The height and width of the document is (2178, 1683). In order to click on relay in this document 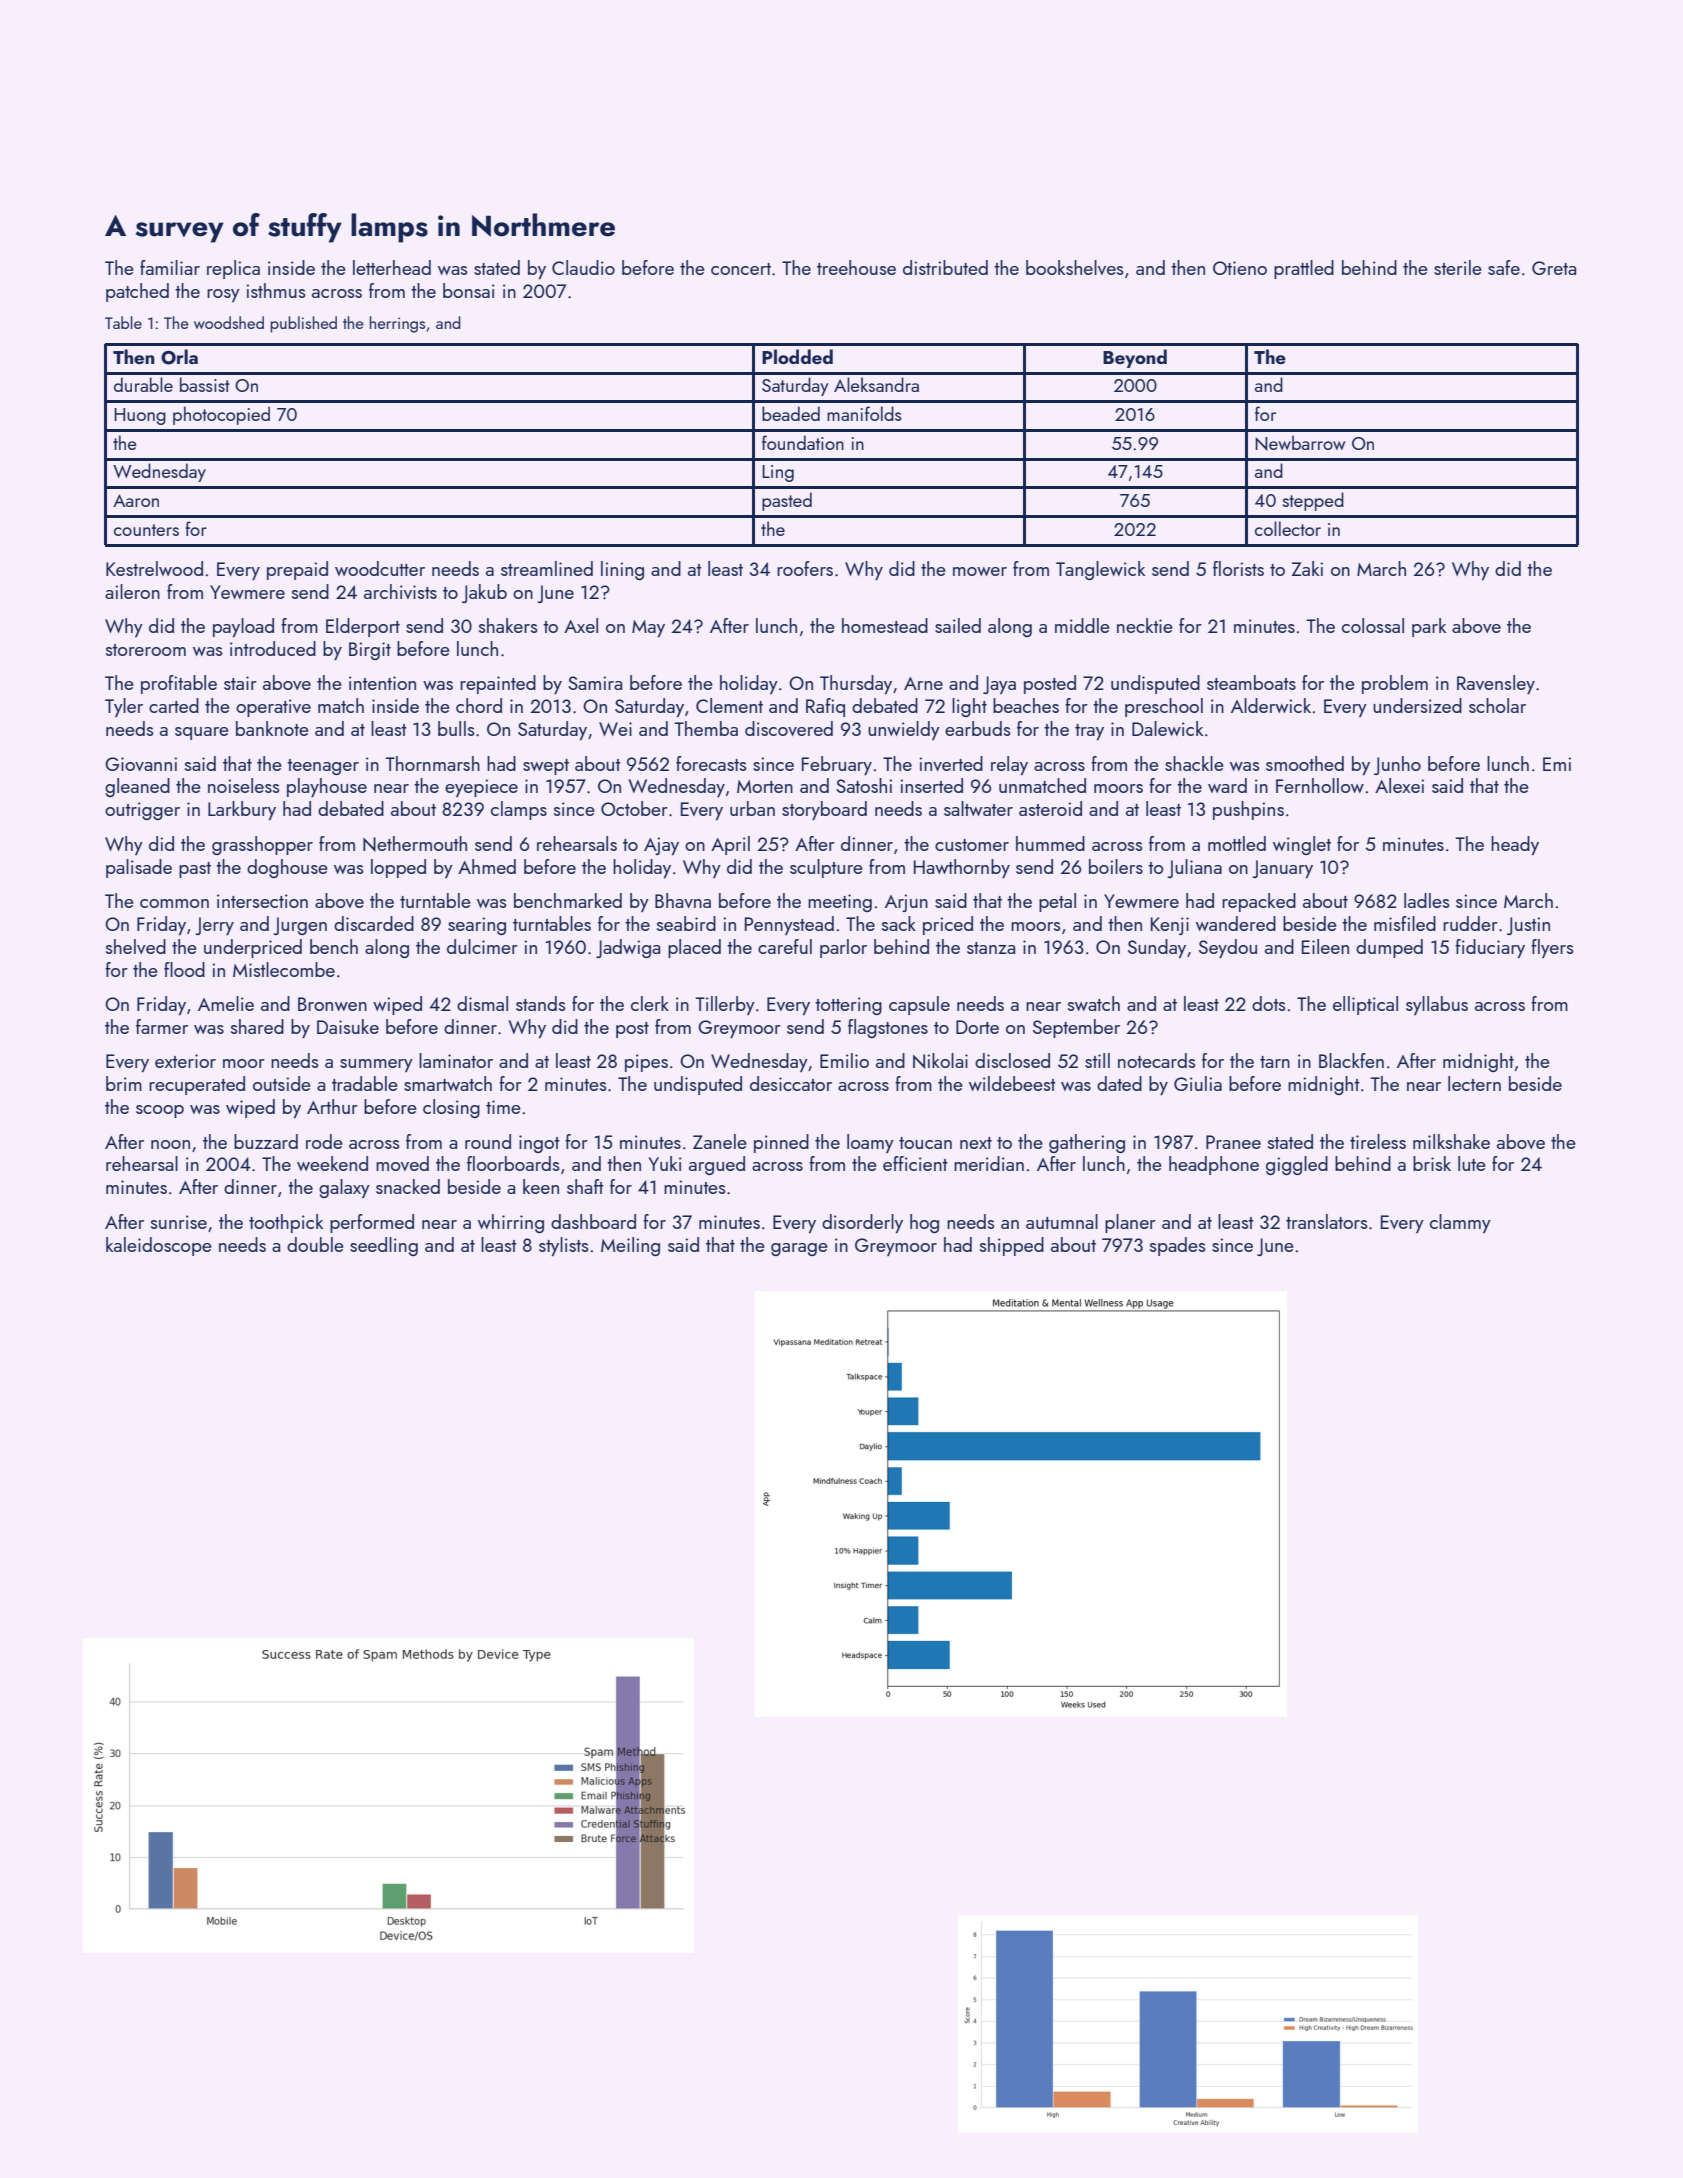, I will do `click(1009, 765)`.
